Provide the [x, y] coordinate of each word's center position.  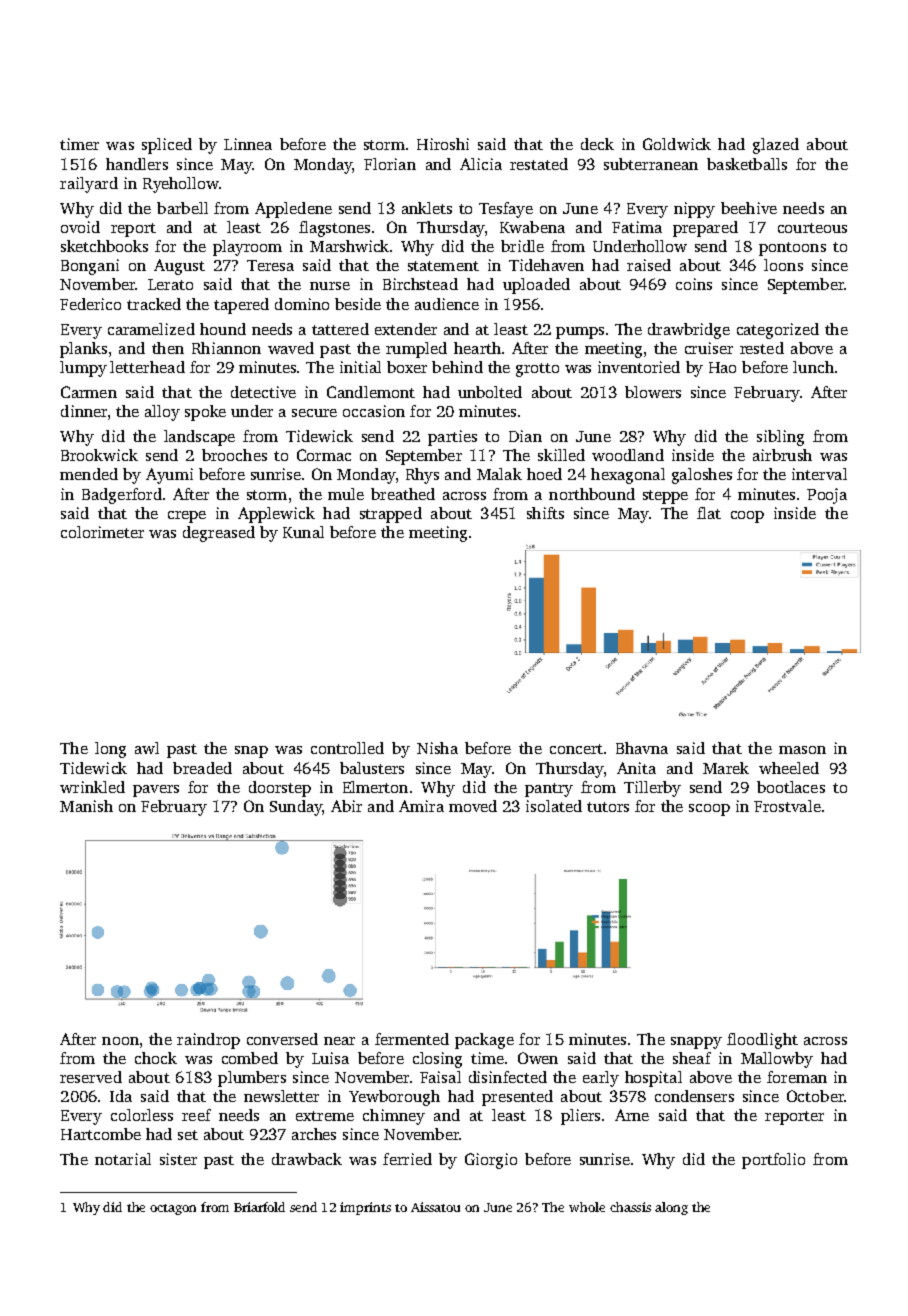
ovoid [80, 227]
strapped [391, 515]
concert [576, 749]
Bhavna [642, 748]
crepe [187, 517]
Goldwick [677, 144]
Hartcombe [101, 1134]
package [484, 1041]
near [339, 1041]
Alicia [481, 164]
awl [147, 748]
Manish [86, 806]
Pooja [827, 496]
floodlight [762, 1041]
